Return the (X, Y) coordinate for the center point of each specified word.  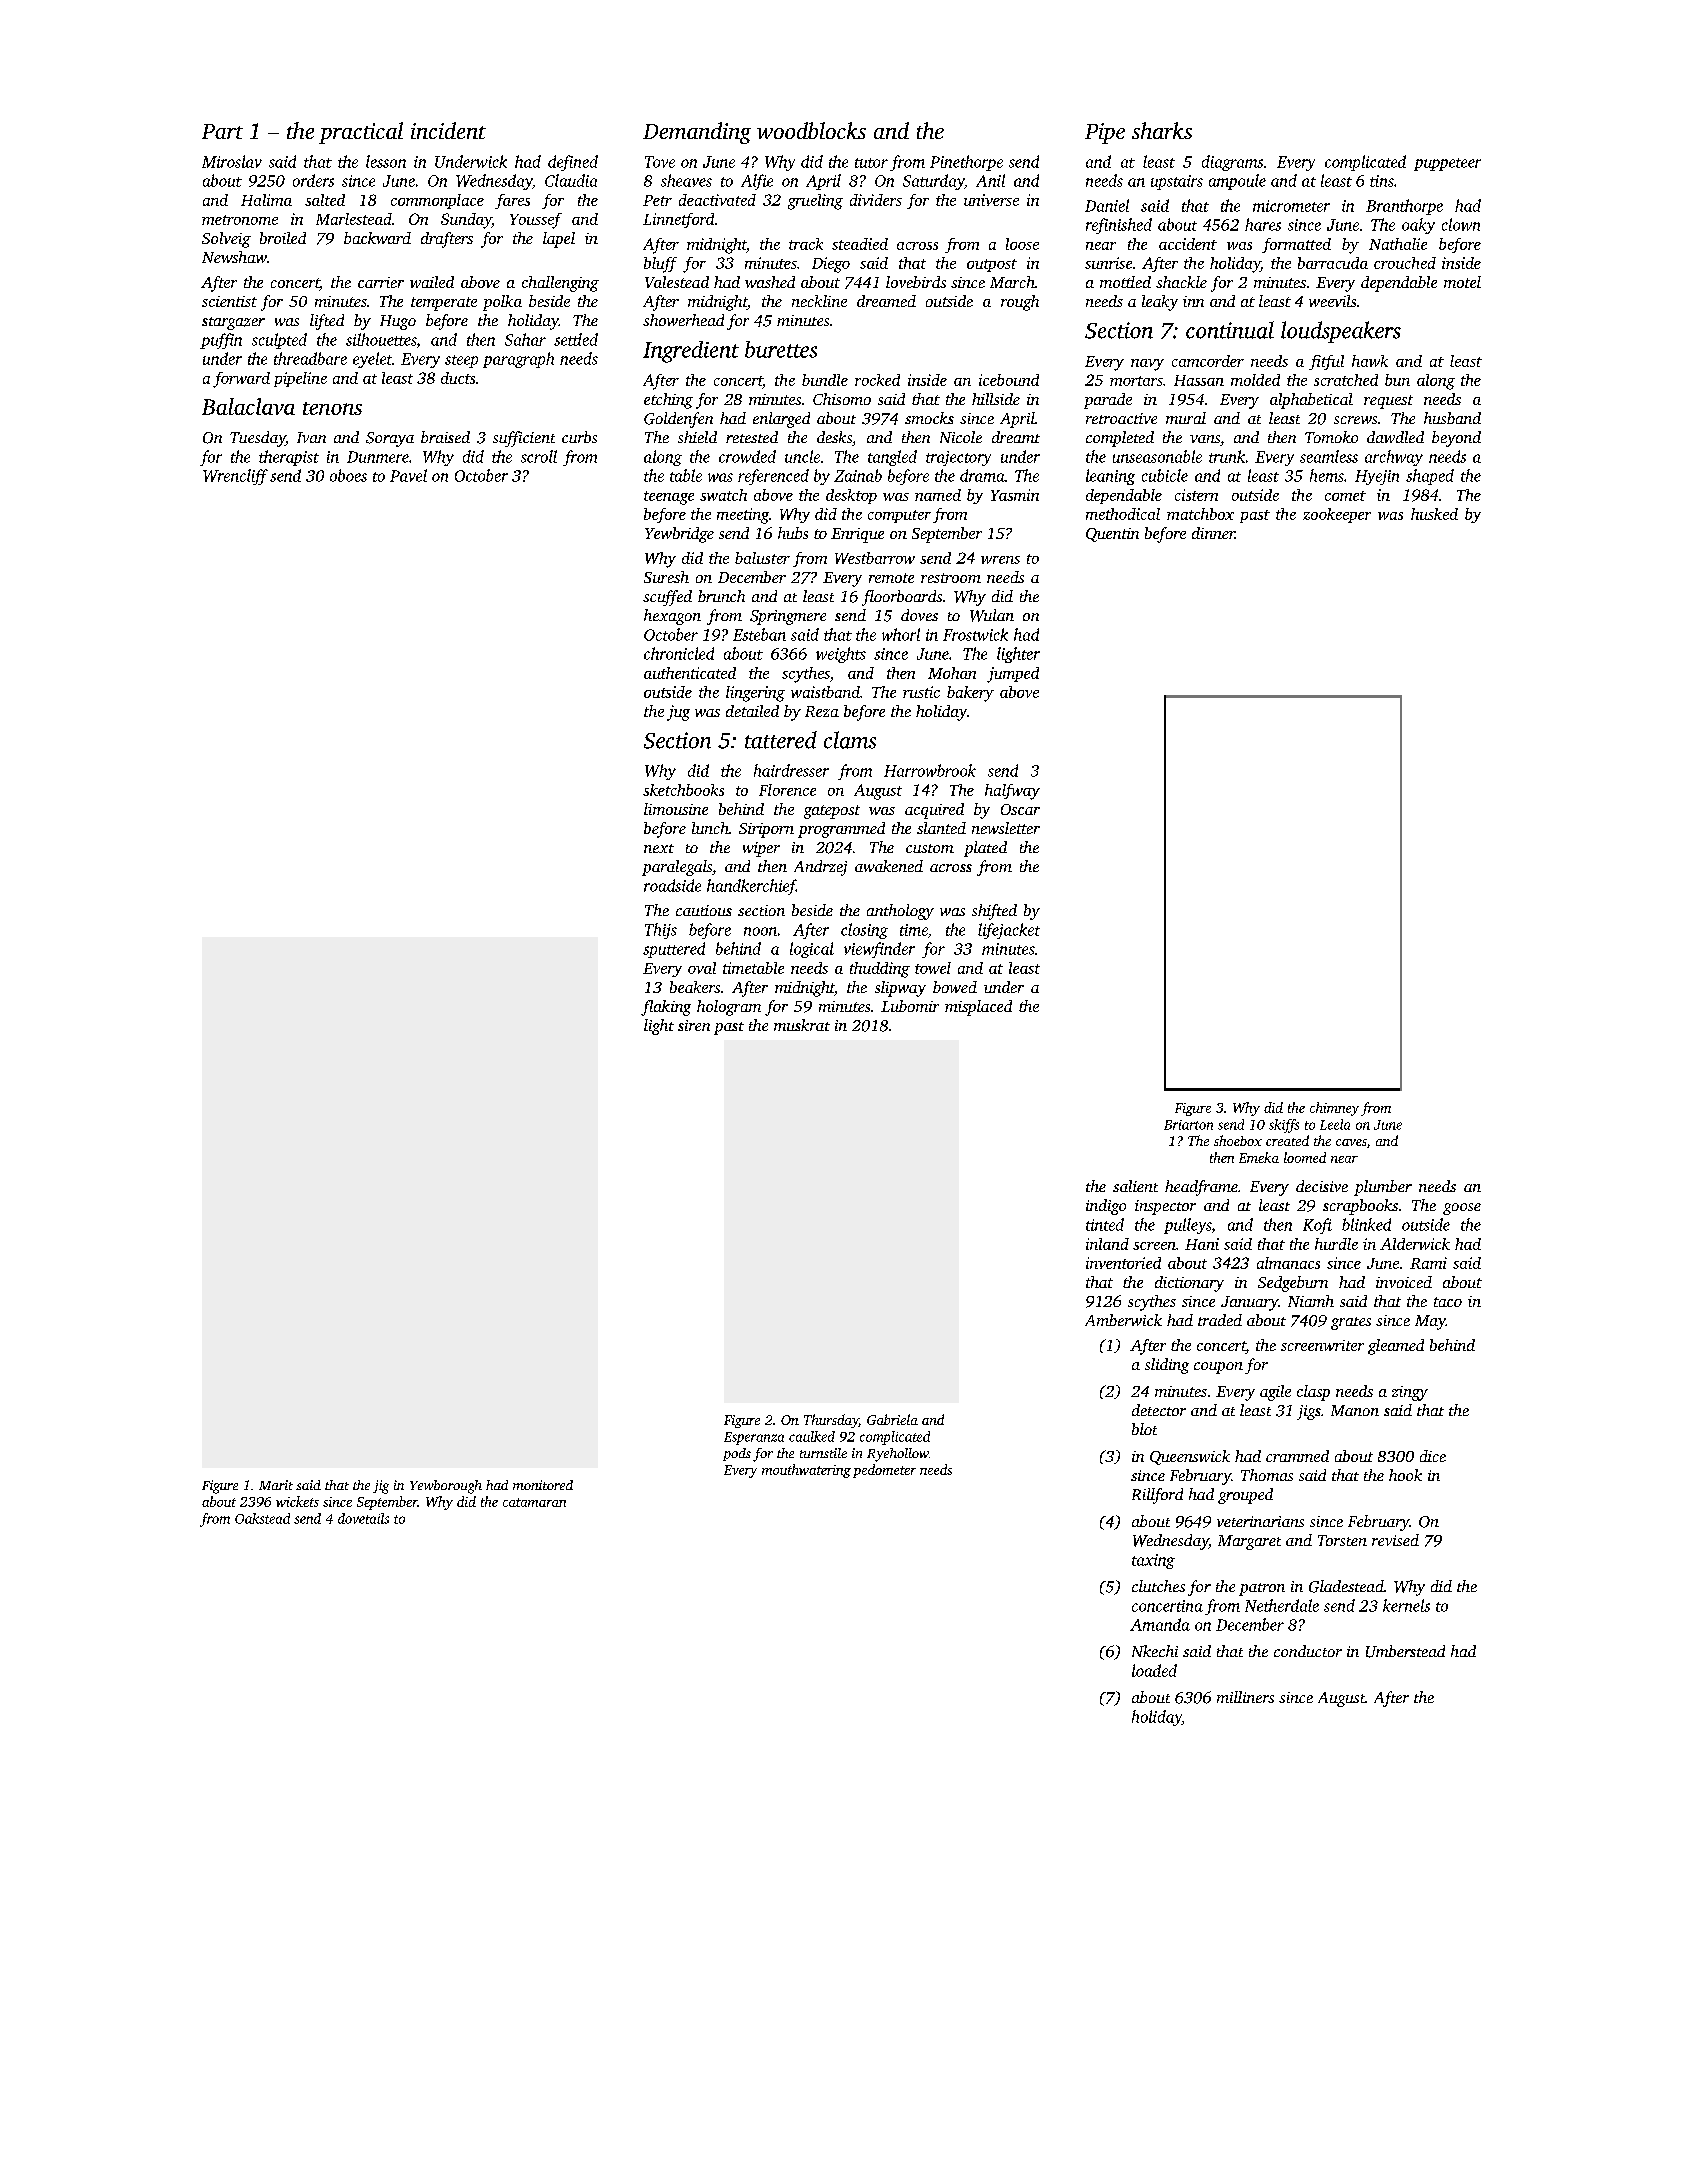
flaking (666, 1008)
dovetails (363, 1518)
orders (313, 180)
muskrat (802, 1025)
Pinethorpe (966, 163)
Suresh (666, 577)
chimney (1334, 1109)
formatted (1296, 245)
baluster (762, 558)
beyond (1456, 439)
